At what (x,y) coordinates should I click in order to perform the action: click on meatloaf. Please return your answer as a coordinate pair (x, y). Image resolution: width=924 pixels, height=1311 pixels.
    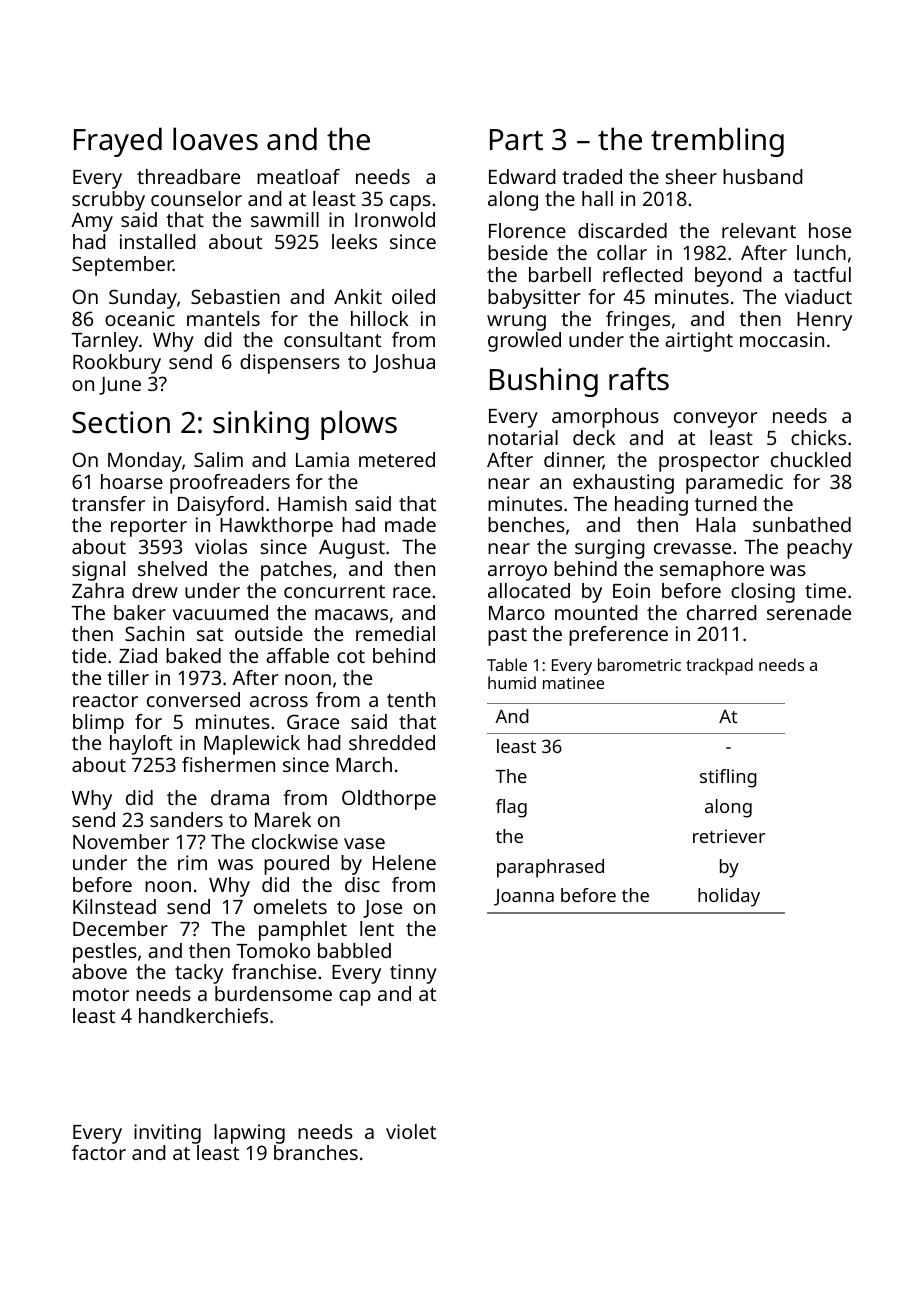
    Looking at the image, I should click on (298, 176).
